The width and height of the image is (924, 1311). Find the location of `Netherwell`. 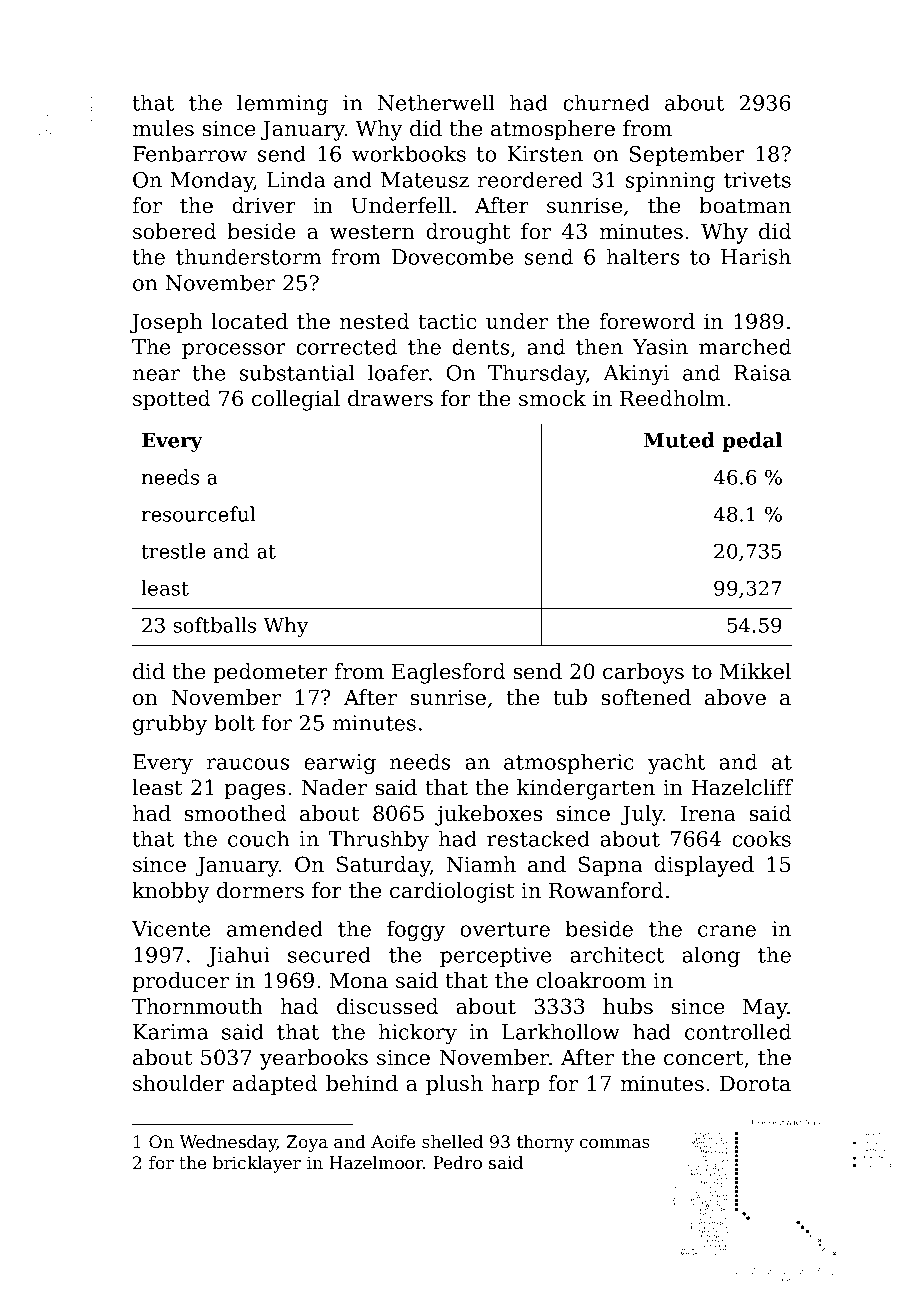

Netherwell is located at coordinates (436, 102).
